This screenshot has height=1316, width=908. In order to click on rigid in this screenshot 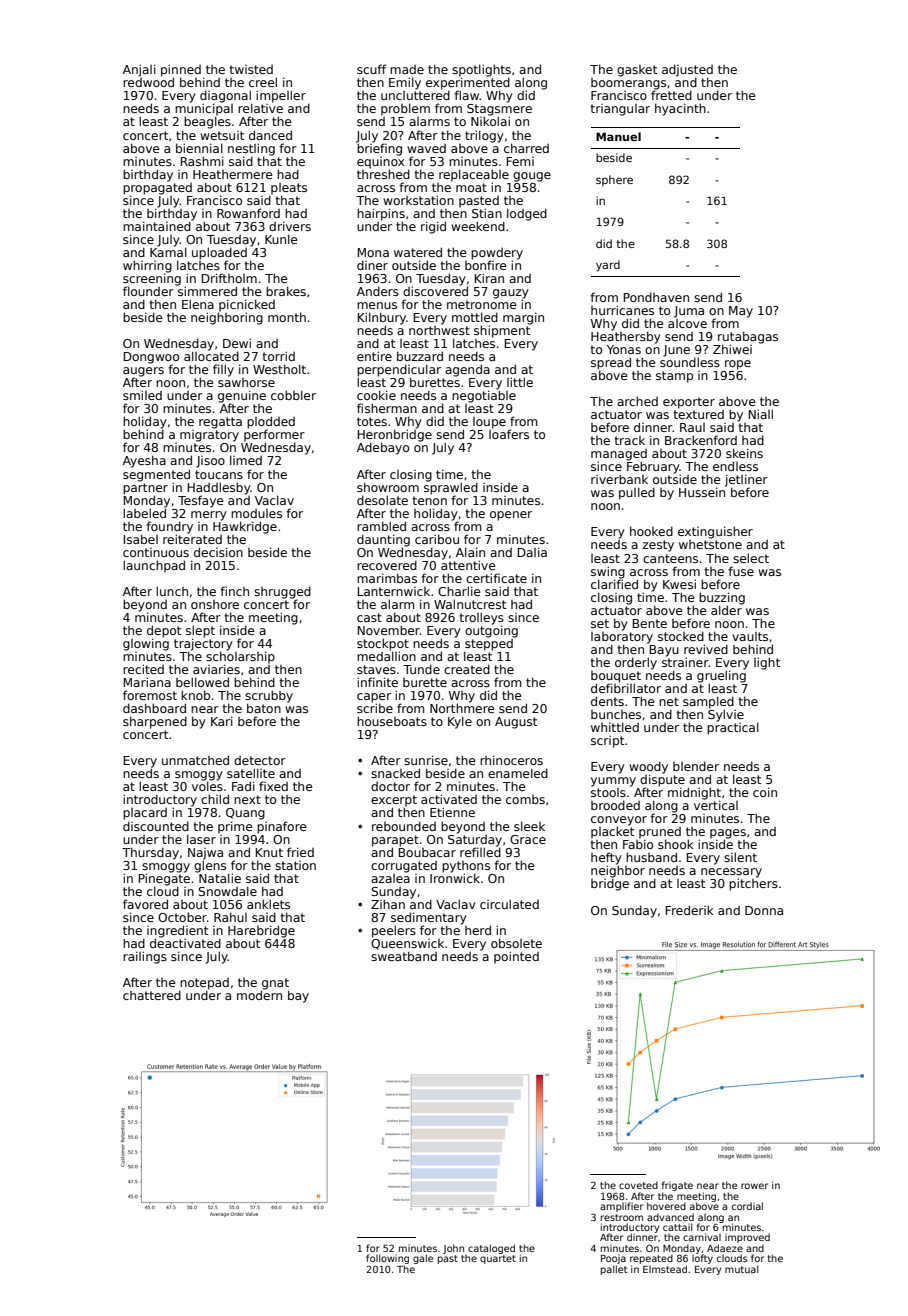, I will do `click(433, 227)`.
